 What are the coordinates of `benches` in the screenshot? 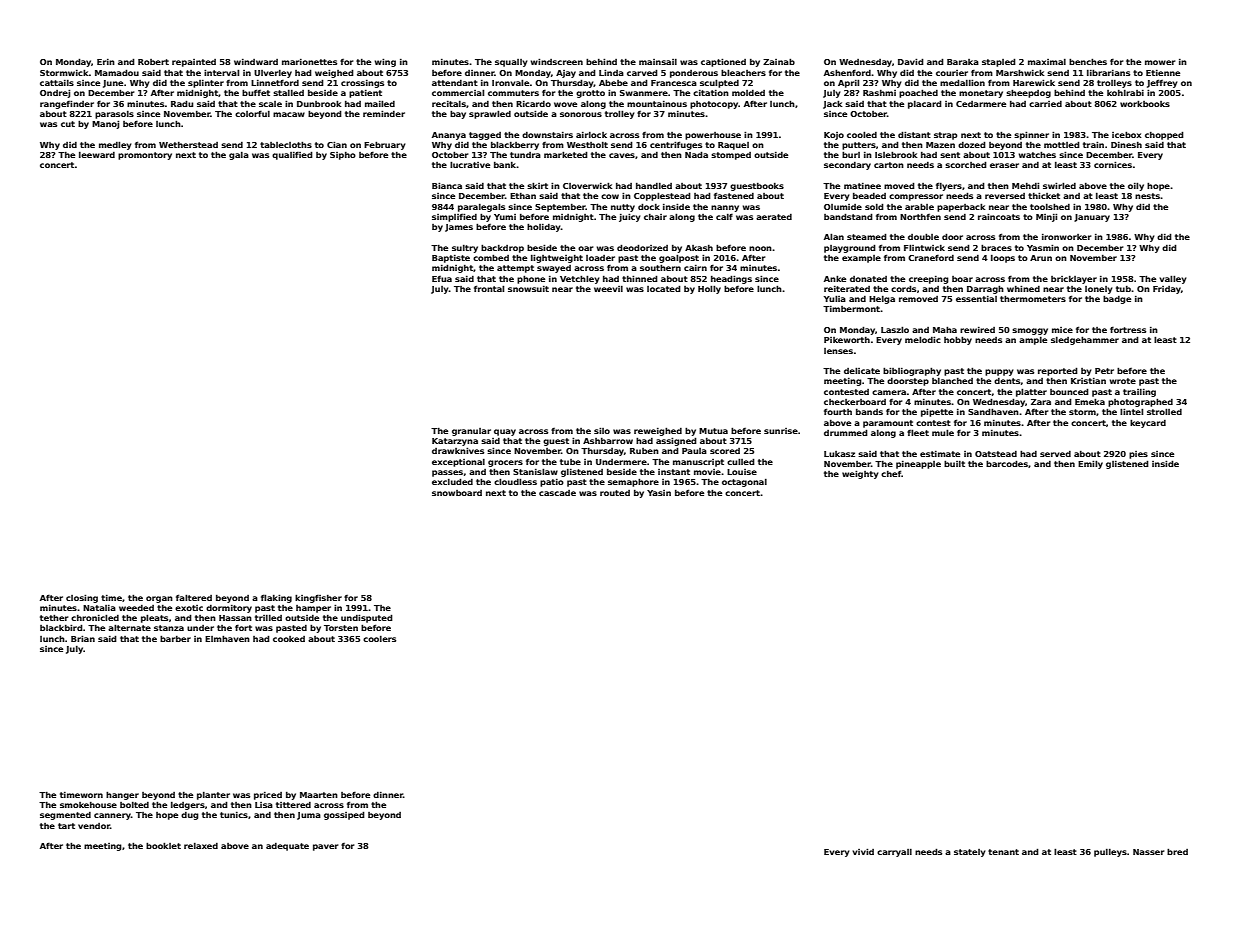 It's located at (1088, 61).
